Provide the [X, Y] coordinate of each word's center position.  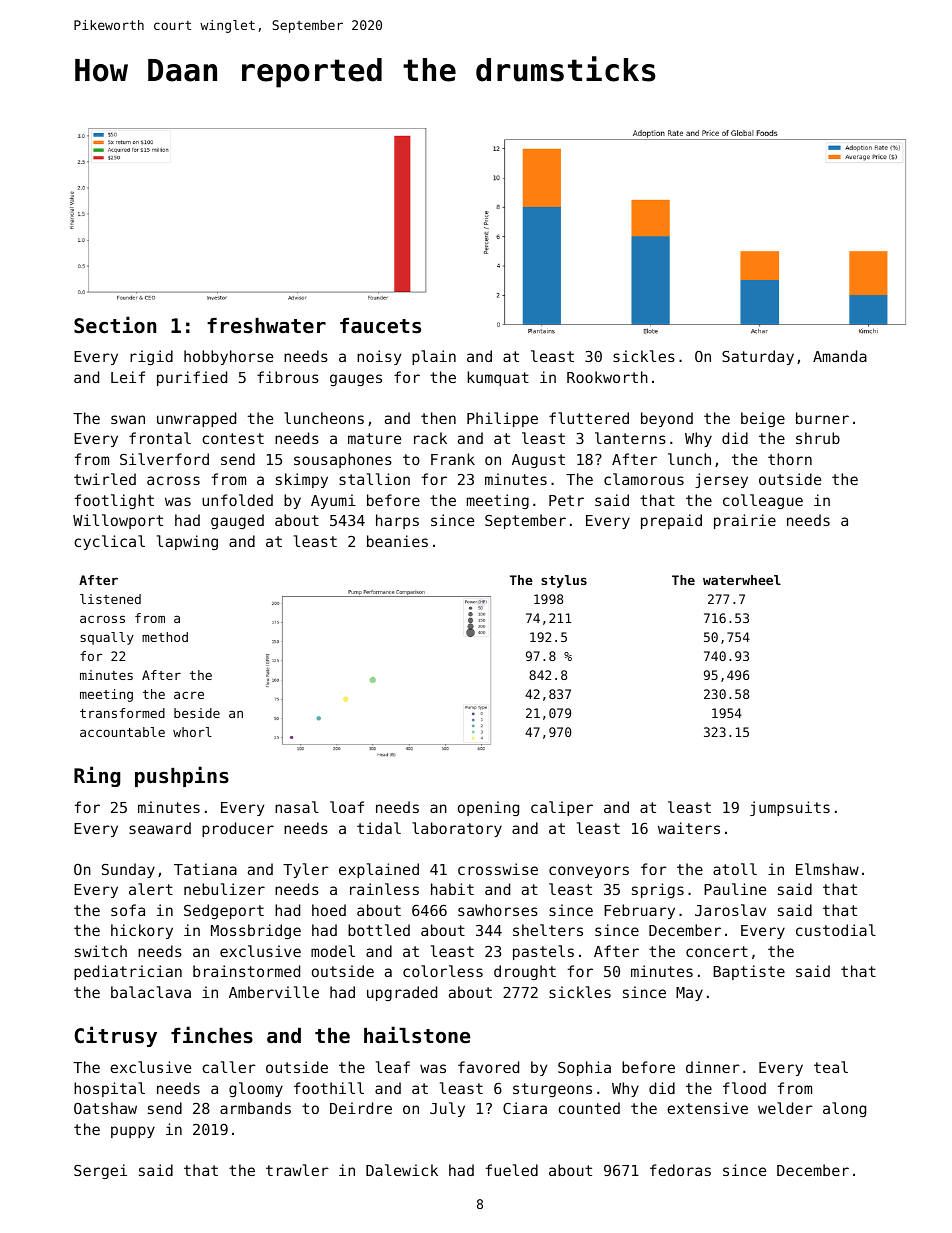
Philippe [502, 419]
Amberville [274, 992]
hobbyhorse [228, 357]
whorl [192, 732]
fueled [512, 1170]
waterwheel [742, 580]
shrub [818, 438]
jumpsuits [790, 808]
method [165, 637]
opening [488, 808]
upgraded [402, 993]
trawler [297, 1170]
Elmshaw [827, 869]
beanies [397, 541]
